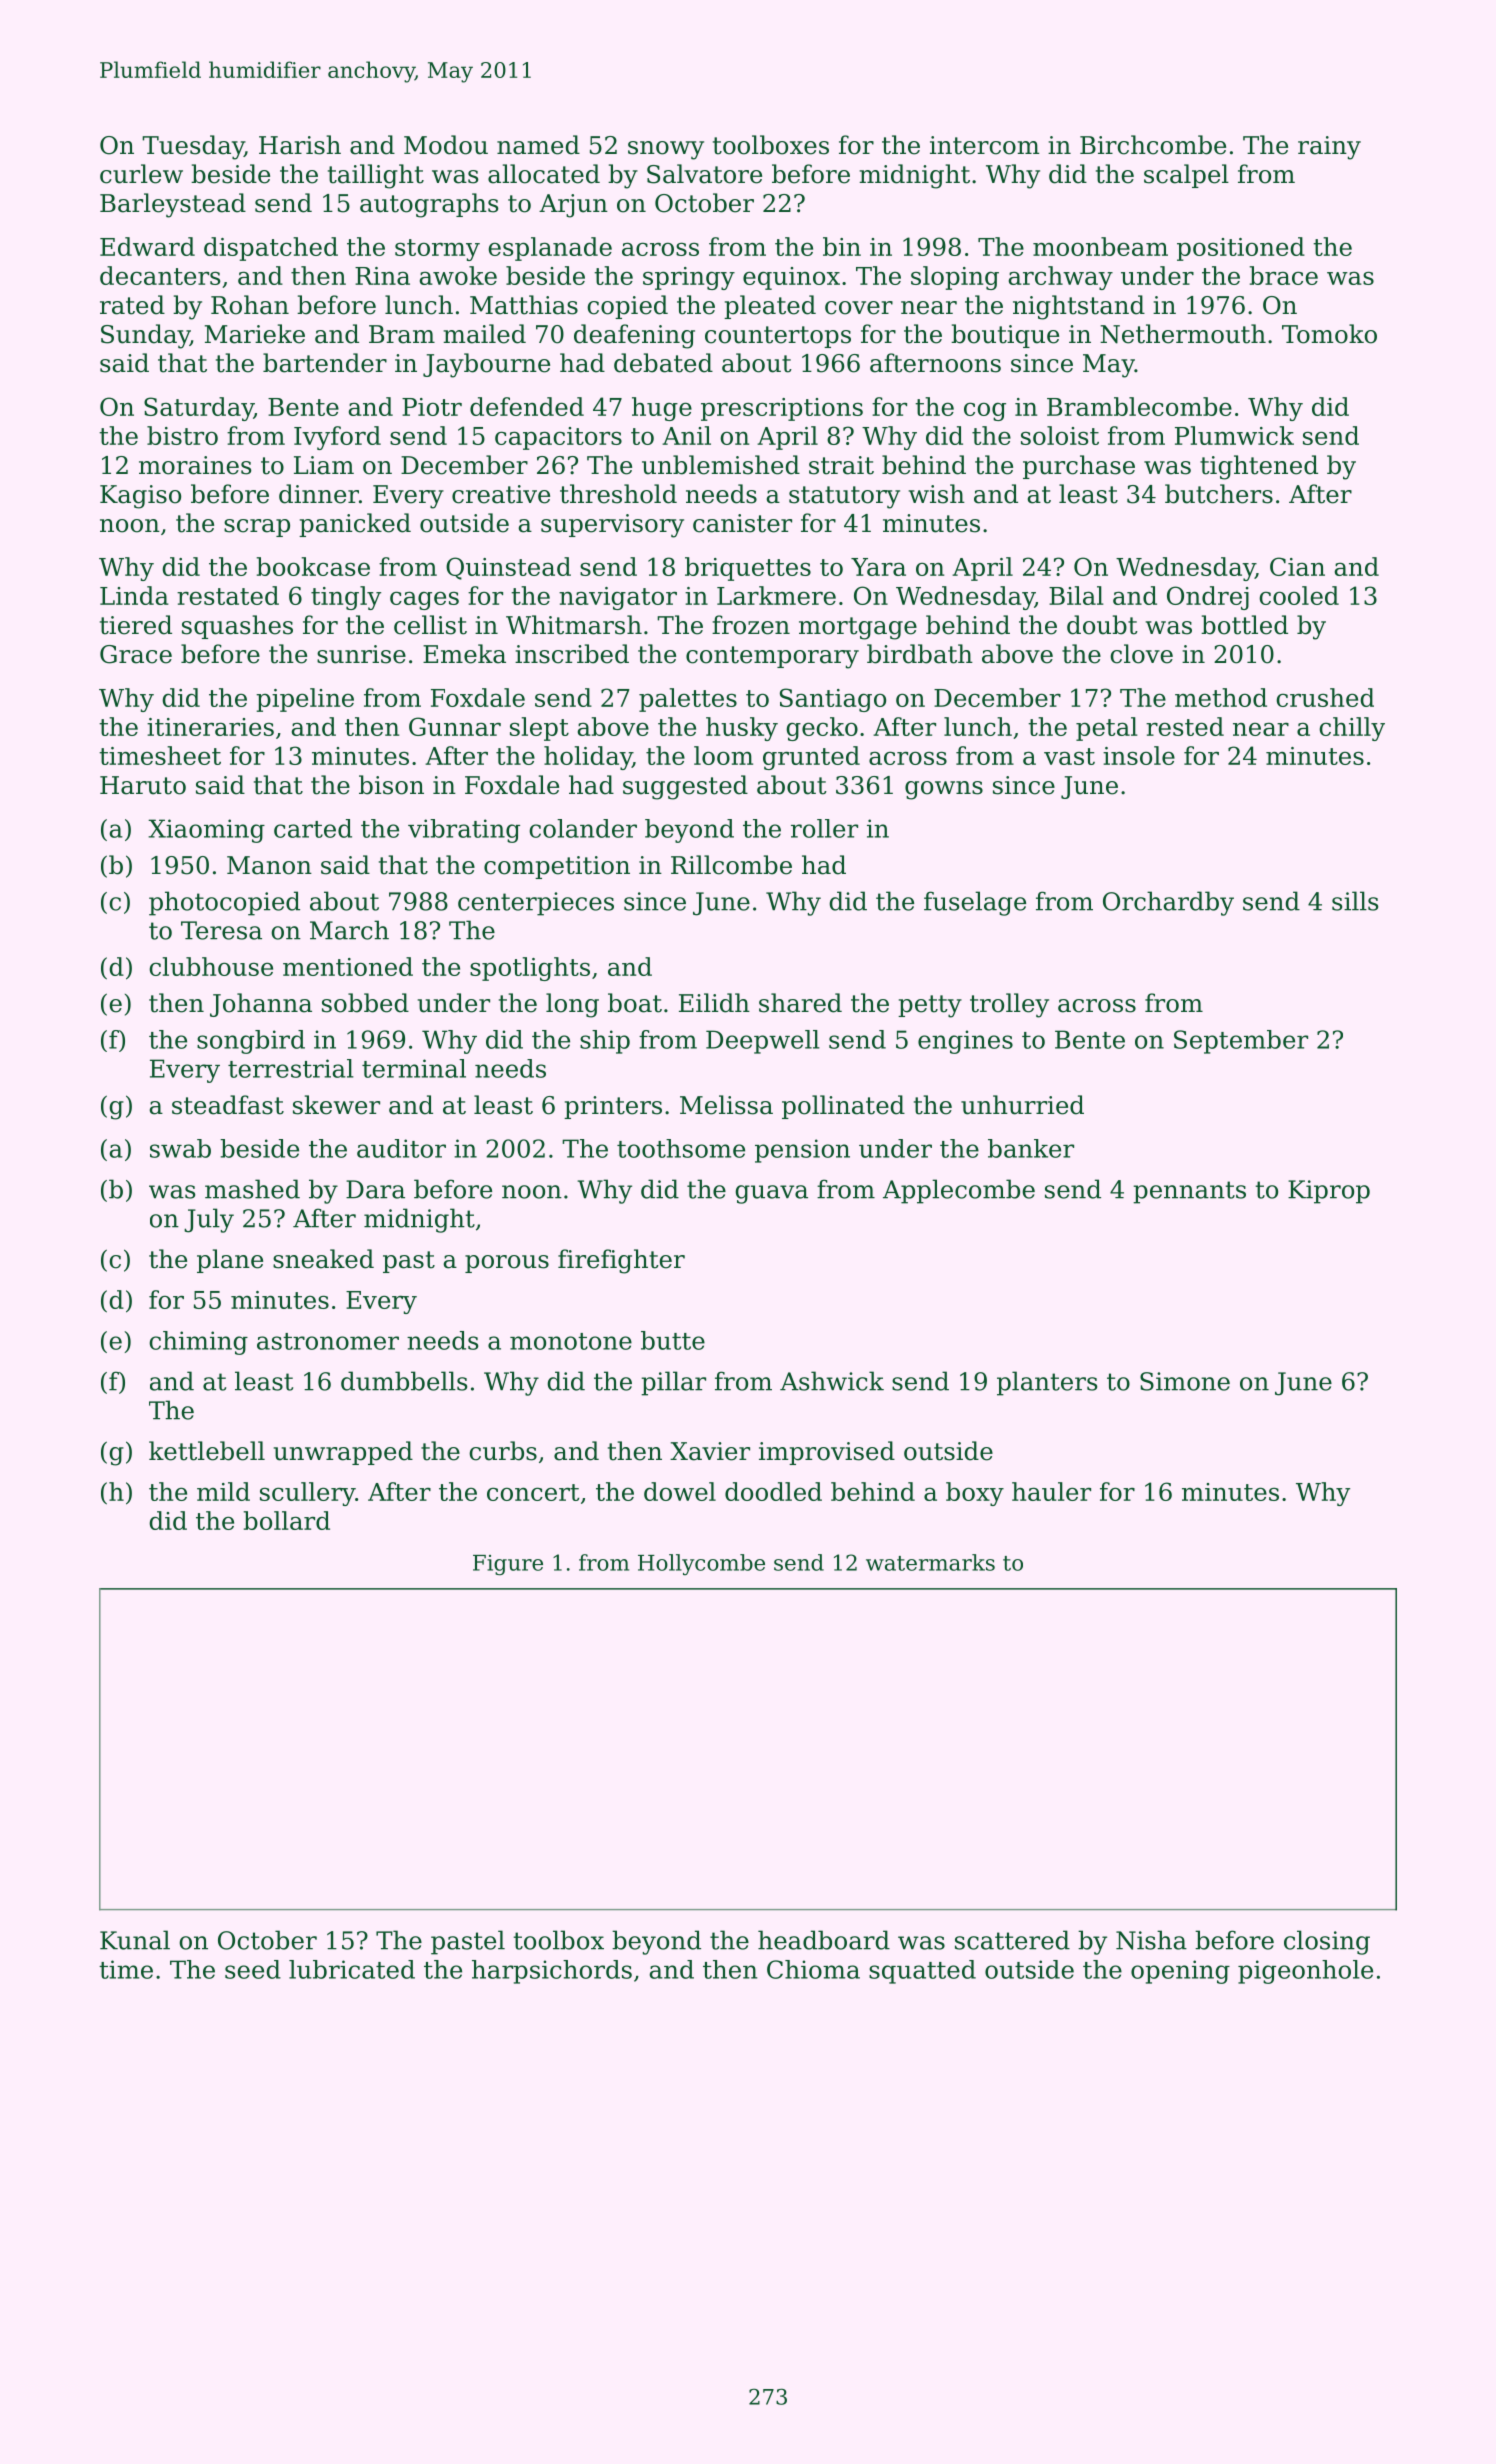 The width and height of the document is (1496, 2464). What do you see at coordinates (813, 1969) in the document?
I see `Chioma` at bounding box center [813, 1969].
